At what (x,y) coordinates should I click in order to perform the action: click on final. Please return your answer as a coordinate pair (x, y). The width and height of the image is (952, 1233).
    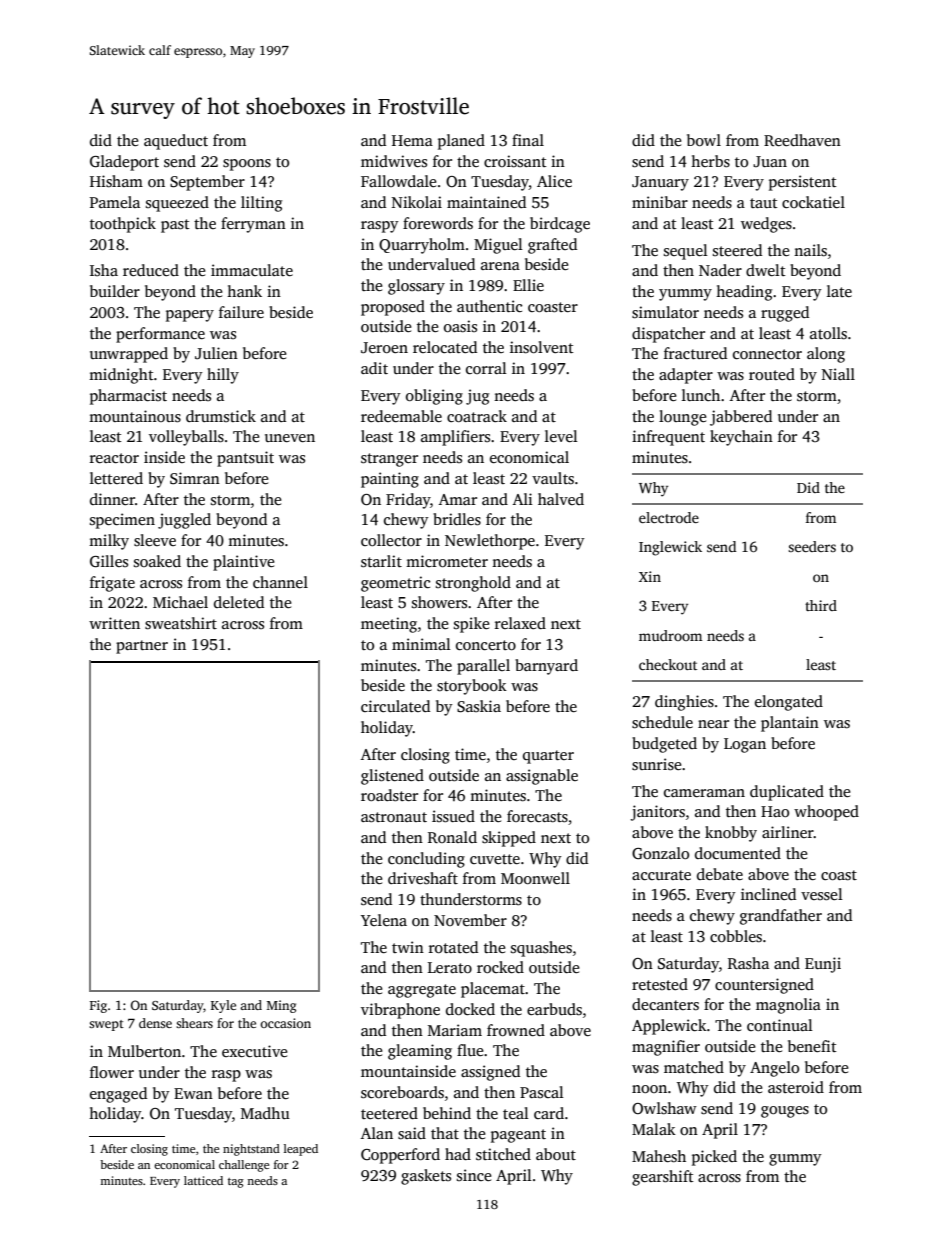
    Looking at the image, I should click on (528, 140).
